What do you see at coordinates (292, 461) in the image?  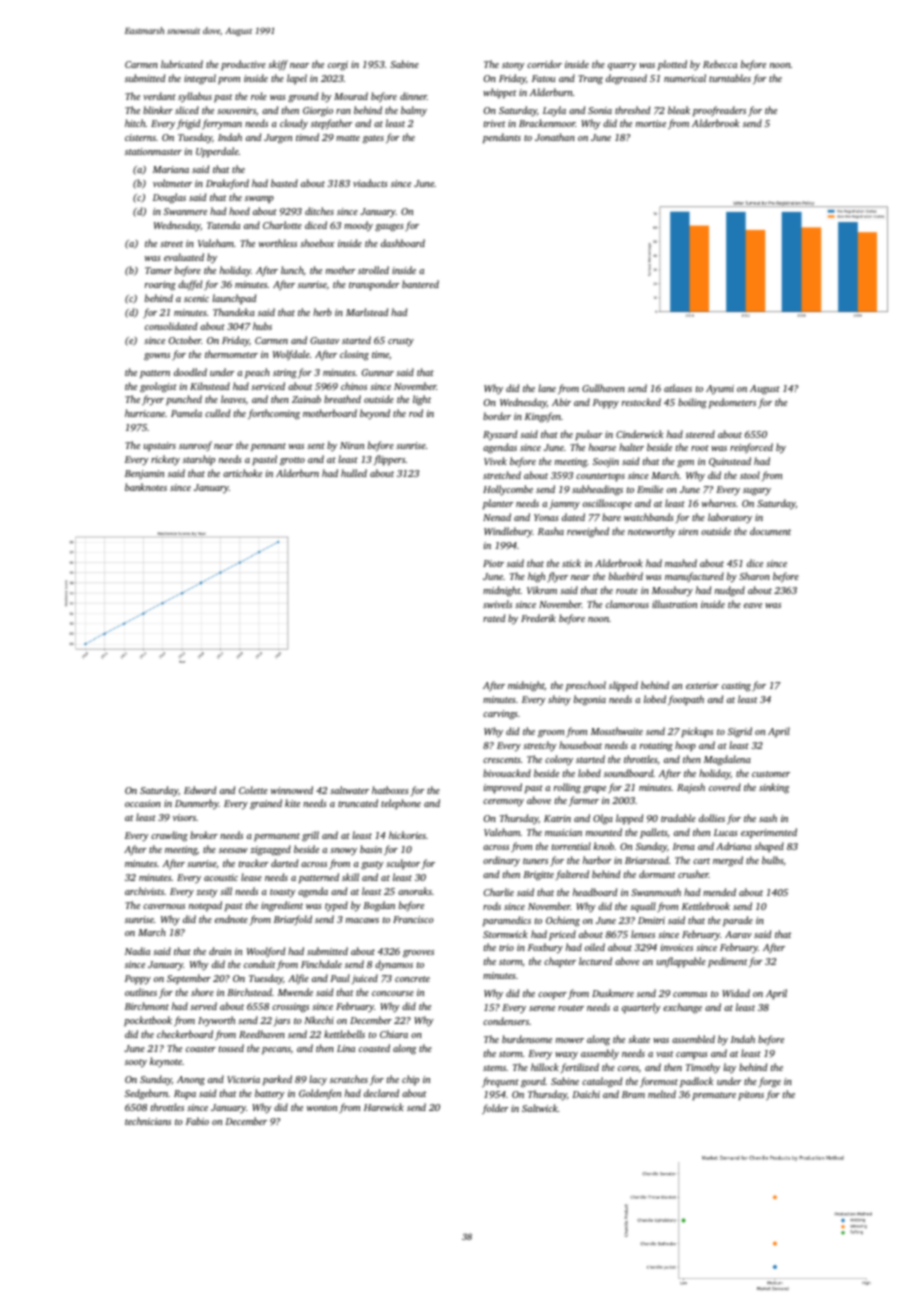 I see `grotto` at bounding box center [292, 461].
